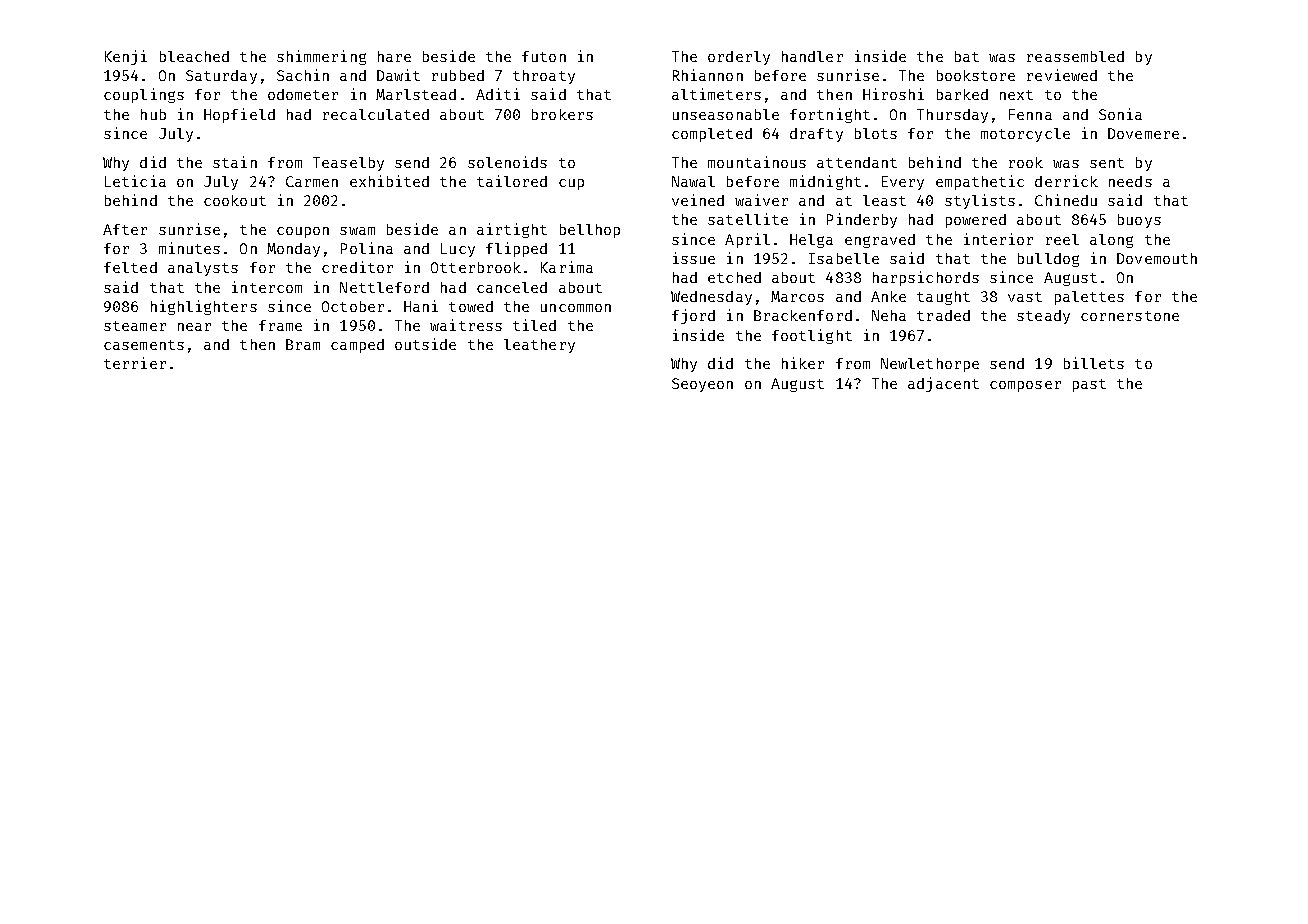 The height and width of the screenshot is (924, 1308). What do you see at coordinates (1062, 75) in the screenshot?
I see `reviewed` at bounding box center [1062, 75].
